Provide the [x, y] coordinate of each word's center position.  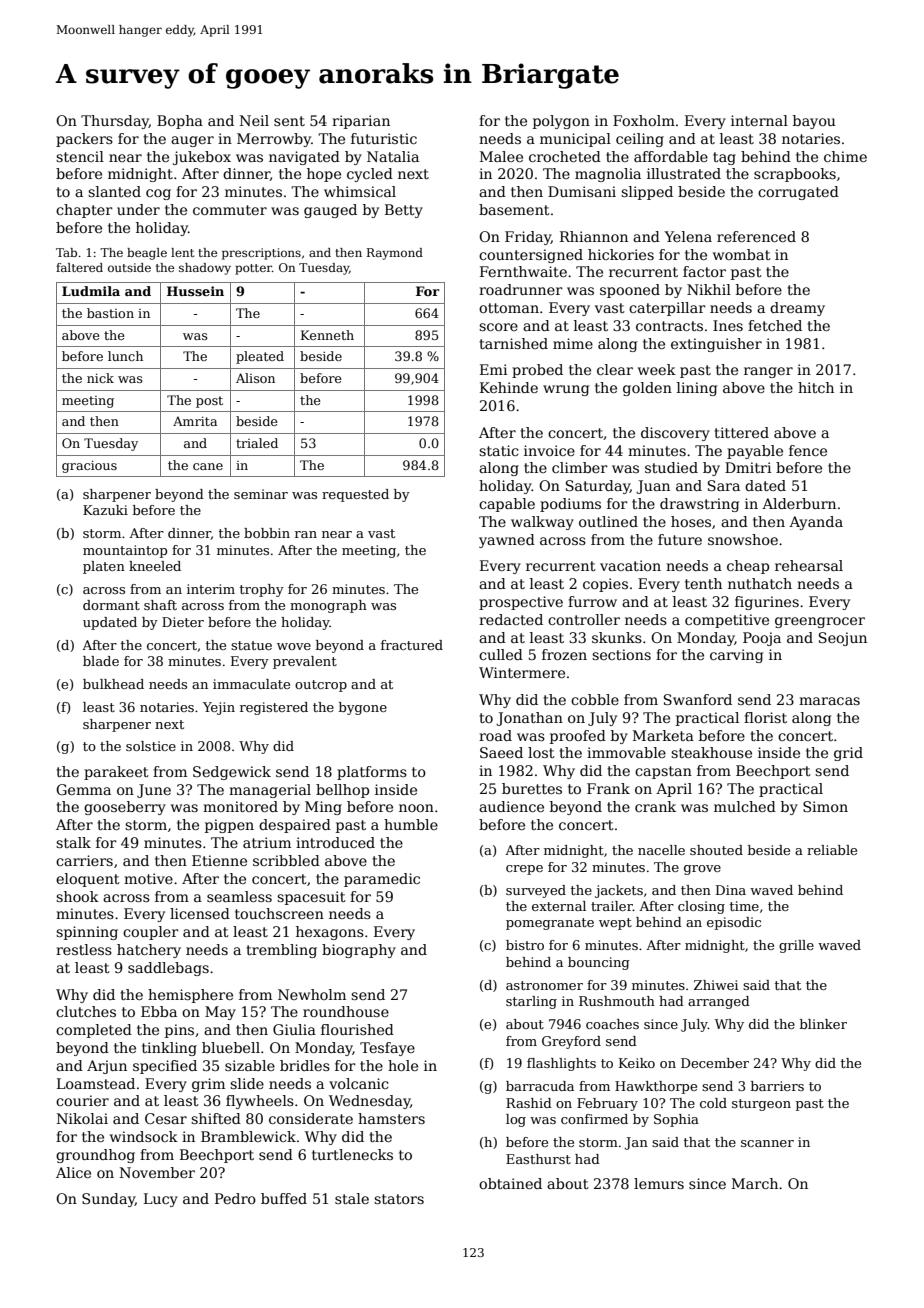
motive [148, 878]
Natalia [393, 156]
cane [208, 466]
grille [796, 946]
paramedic [382, 880]
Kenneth [327, 335]
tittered [741, 432]
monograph [328, 606]
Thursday [115, 122]
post [209, 402]
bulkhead [113, 684]
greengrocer [820, 622]
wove [294, 646]
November [157, 1172]
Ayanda [816, 523]
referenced [756, 236]
